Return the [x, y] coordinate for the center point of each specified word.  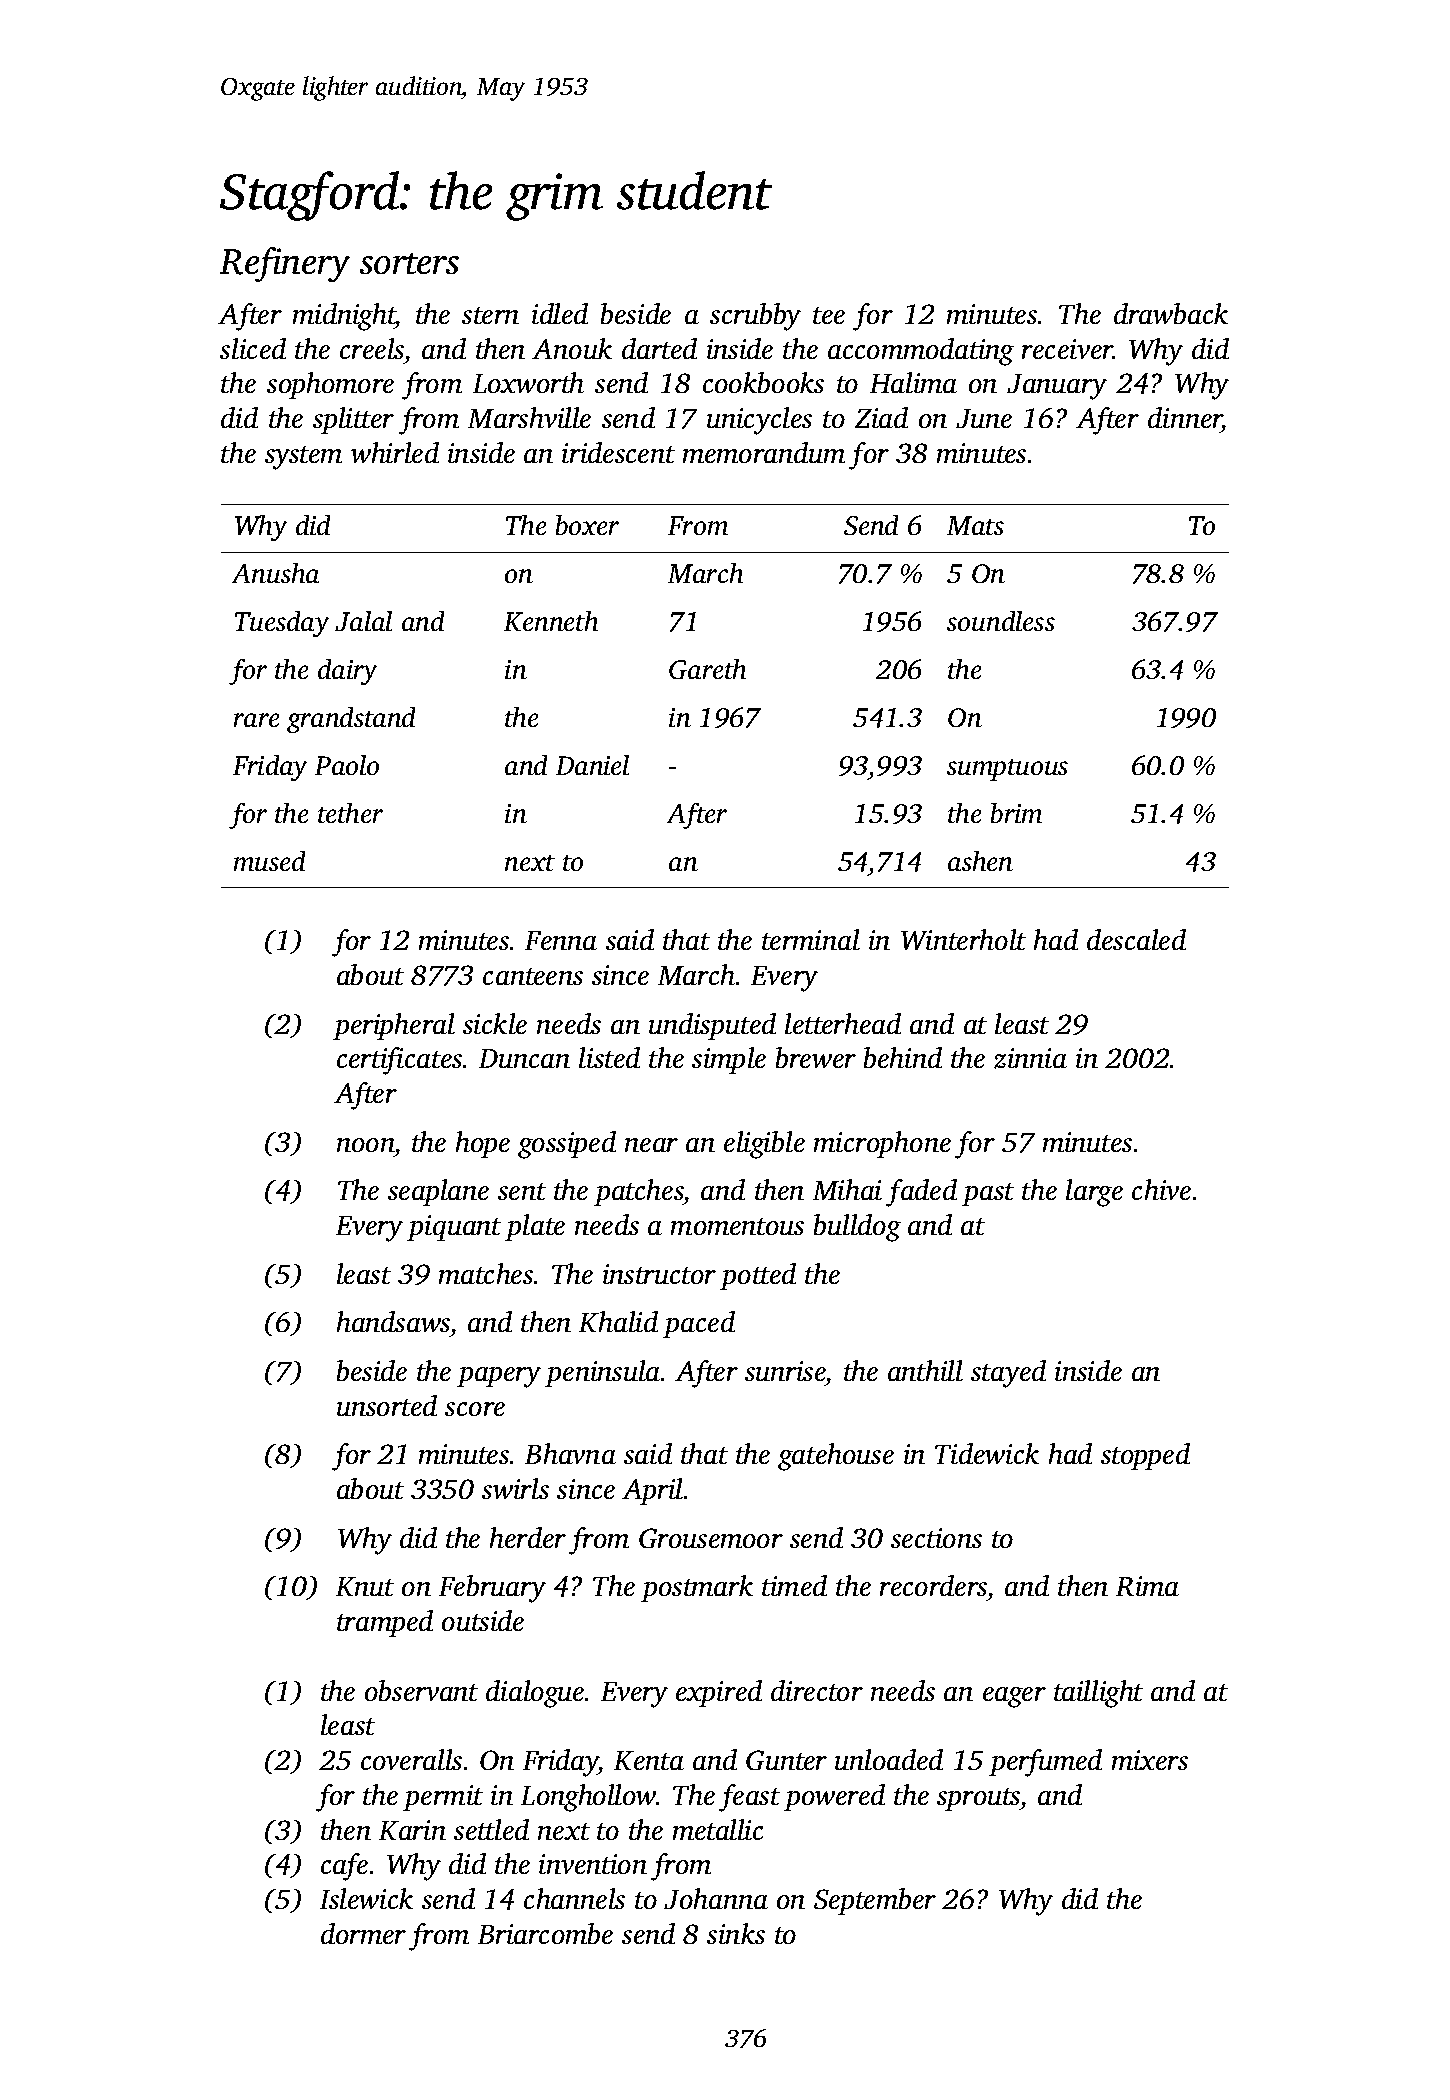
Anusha [275, 573]
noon [365, 1145]
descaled [1136, 939]
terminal [811, 939]
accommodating [921, 352]
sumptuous [1007, 770]
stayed [1008, 1374]
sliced [253, 348]
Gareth [707, 669]
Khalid [618, 1321]
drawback [1171, 313]
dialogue [535, 1694]
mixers [1150, 1760]
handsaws [393, 1321]
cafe [344, 1867]
